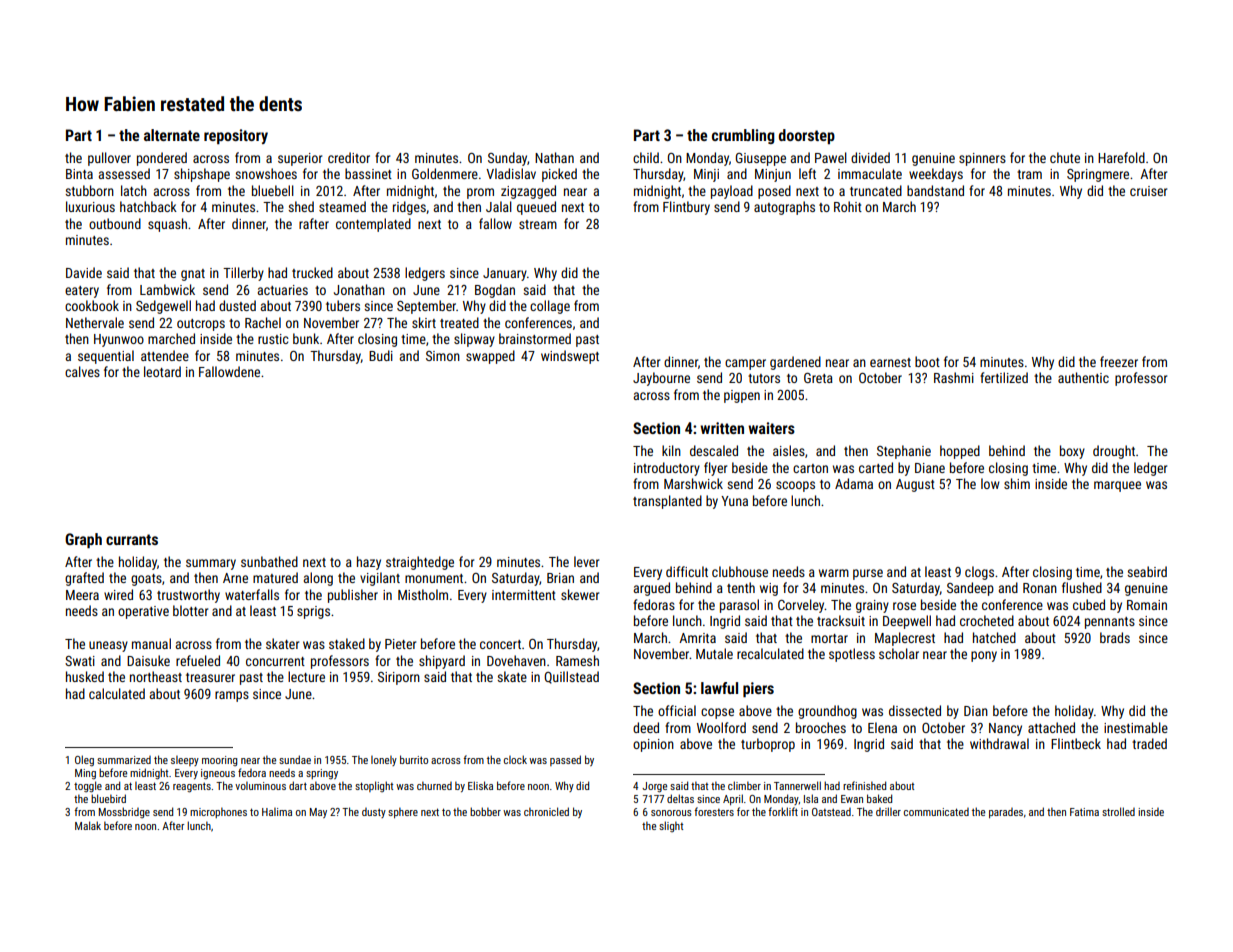  Describe the element at coordinates (115, 223) in the image. I see `outbound` at that location.
